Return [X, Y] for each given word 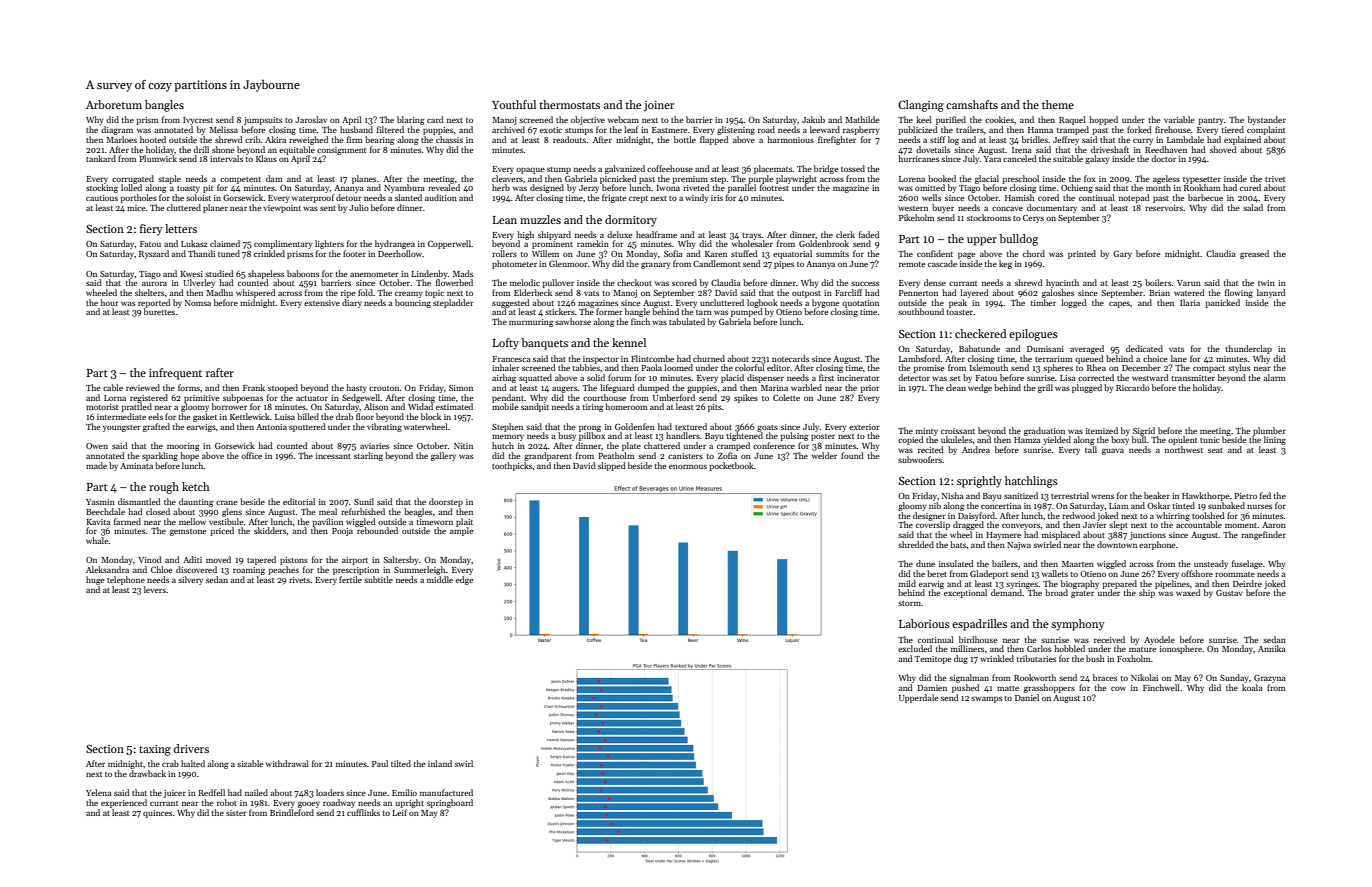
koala [1252, 687]
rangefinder [1263, 535]
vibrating [384, 427]
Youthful [514, 104]
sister [236, 813]
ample [461, 531]
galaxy [1097, 159]
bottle [685, 139]
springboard [450, 803]
